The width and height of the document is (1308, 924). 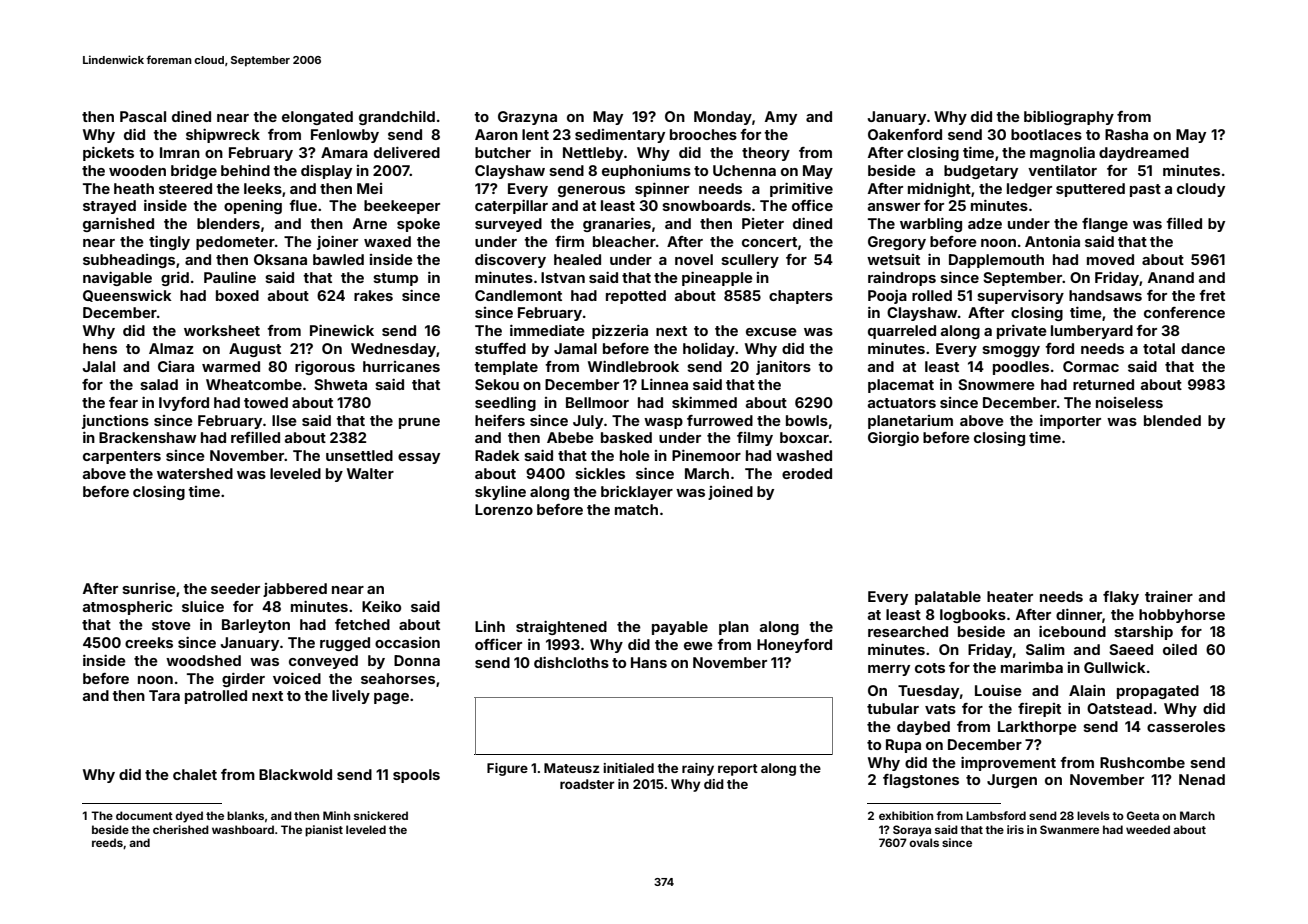 What do you see at coordinates (561, 628) in the document?
I see `straightened` at bounding box center [561, 628].
